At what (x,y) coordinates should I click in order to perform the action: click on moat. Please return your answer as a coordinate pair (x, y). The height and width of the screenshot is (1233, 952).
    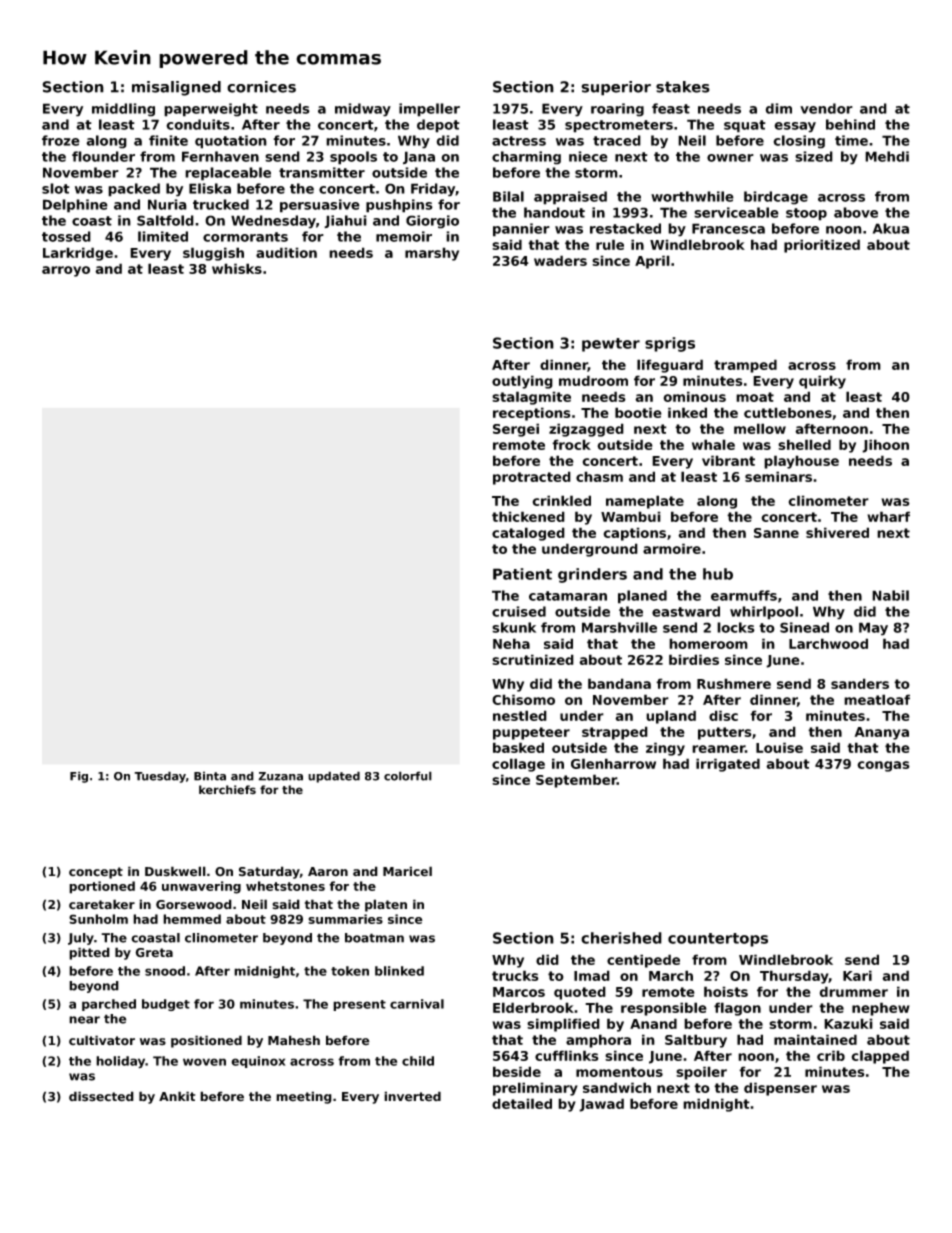
    Looking at the image, I should click on (755, 397).
